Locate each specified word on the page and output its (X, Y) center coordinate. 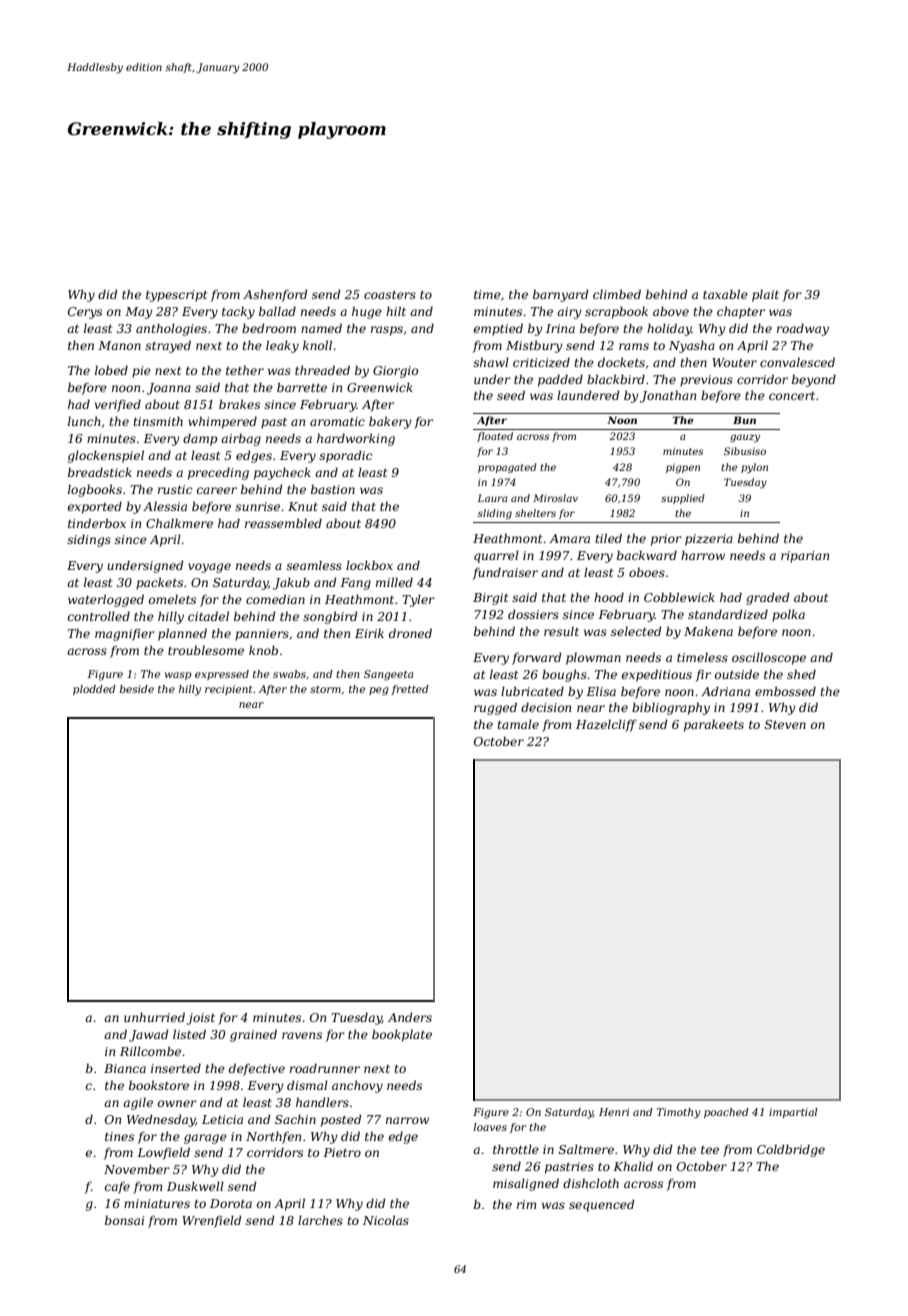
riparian (805, 557)
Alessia (165, 506)
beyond (814, 380)
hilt (396, 311)
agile (138, 1103)
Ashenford (275, 295)
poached (726, 1113)
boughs (564, 675)
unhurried (154, 1017)
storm (325, 689)
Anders (410, 1017)
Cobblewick (679, 597)
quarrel (496, 556)
